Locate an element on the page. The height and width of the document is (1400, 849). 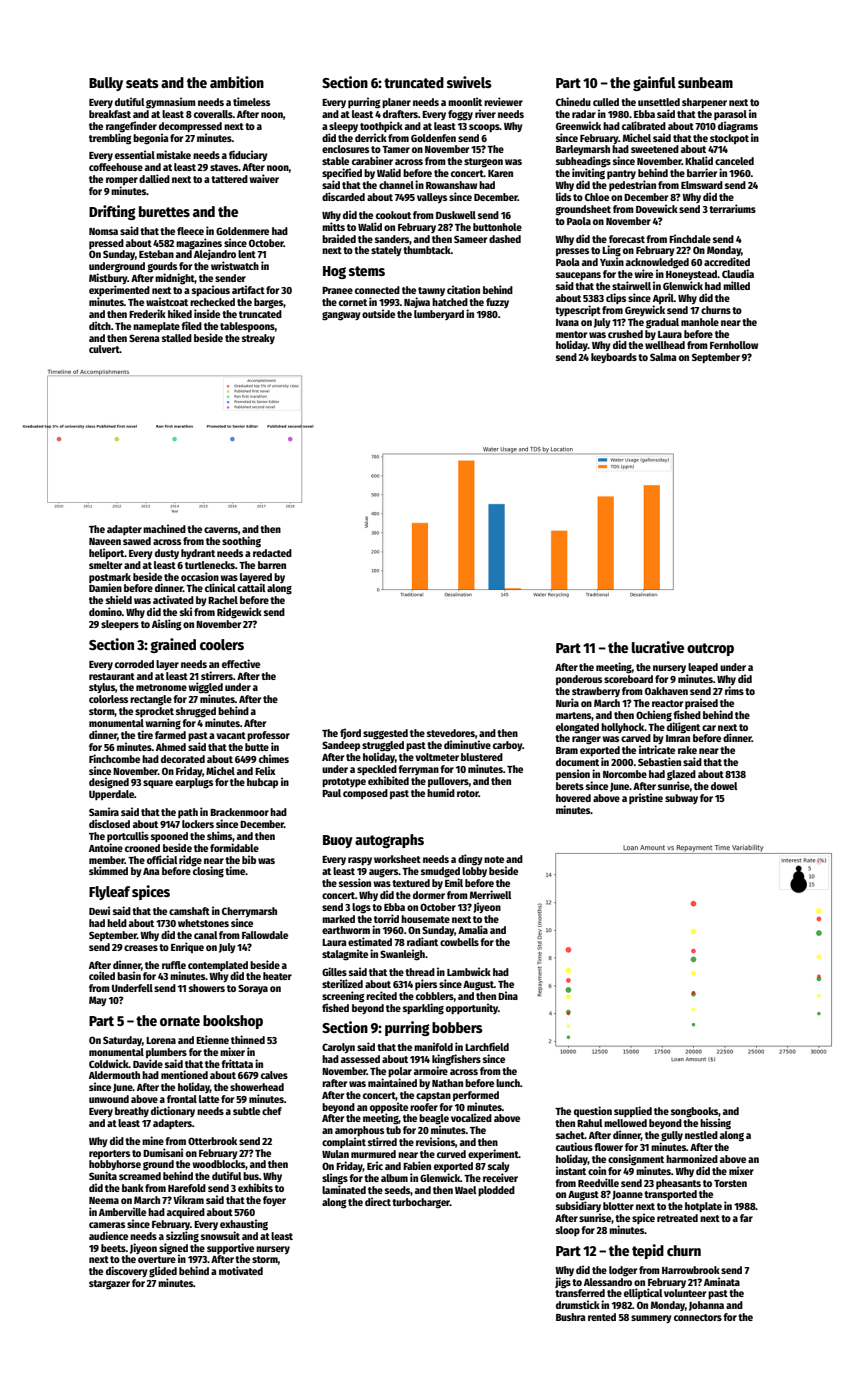
forecast is located at coordinates (627, 239).
